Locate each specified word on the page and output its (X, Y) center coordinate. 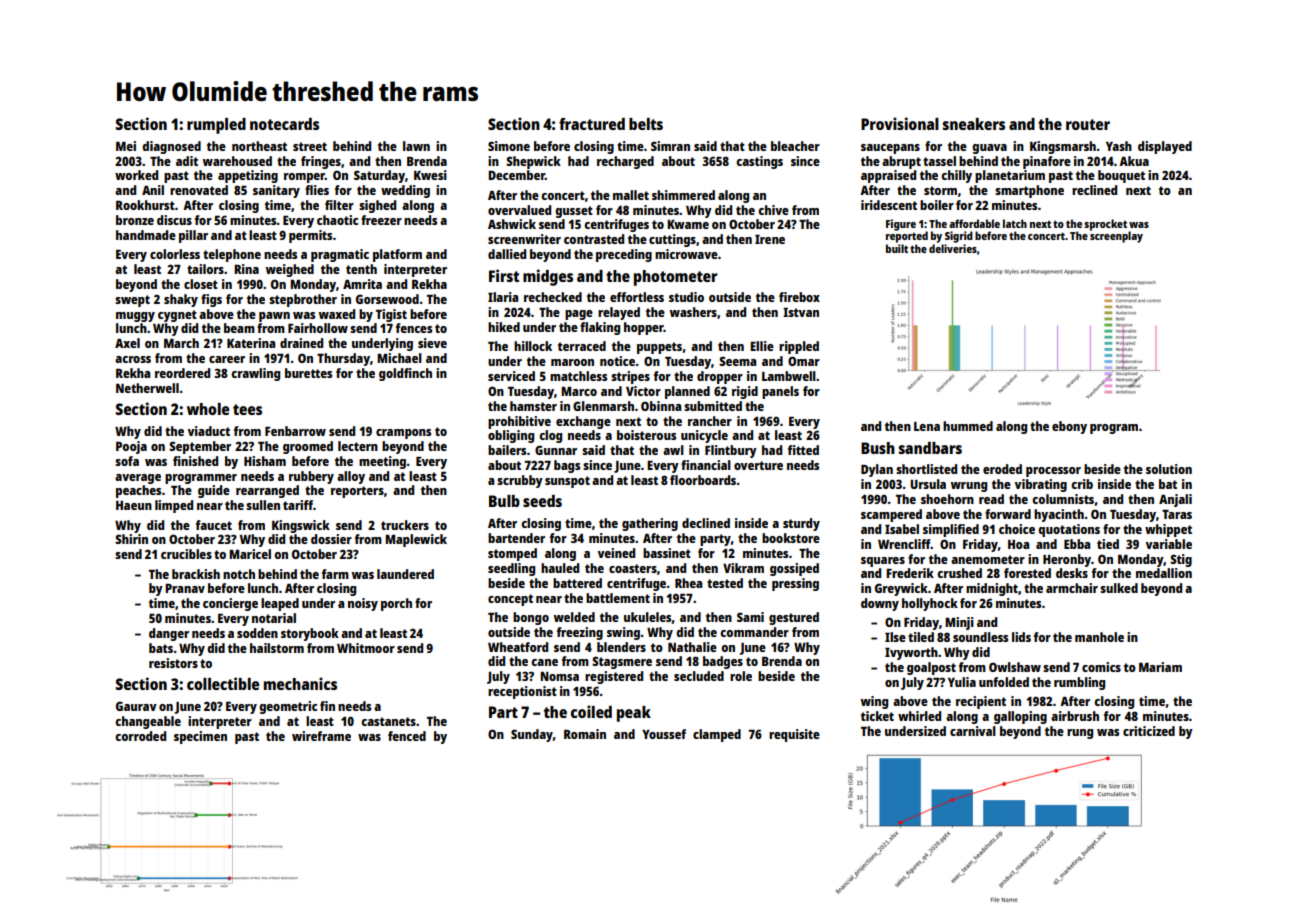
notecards (284, 124)
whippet (1168, 530)
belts (646, 124)
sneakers (973, 124)
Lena (927, 426)
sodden (257, 633)
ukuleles (648, 617)
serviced (511, 376)
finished (195, 461)
